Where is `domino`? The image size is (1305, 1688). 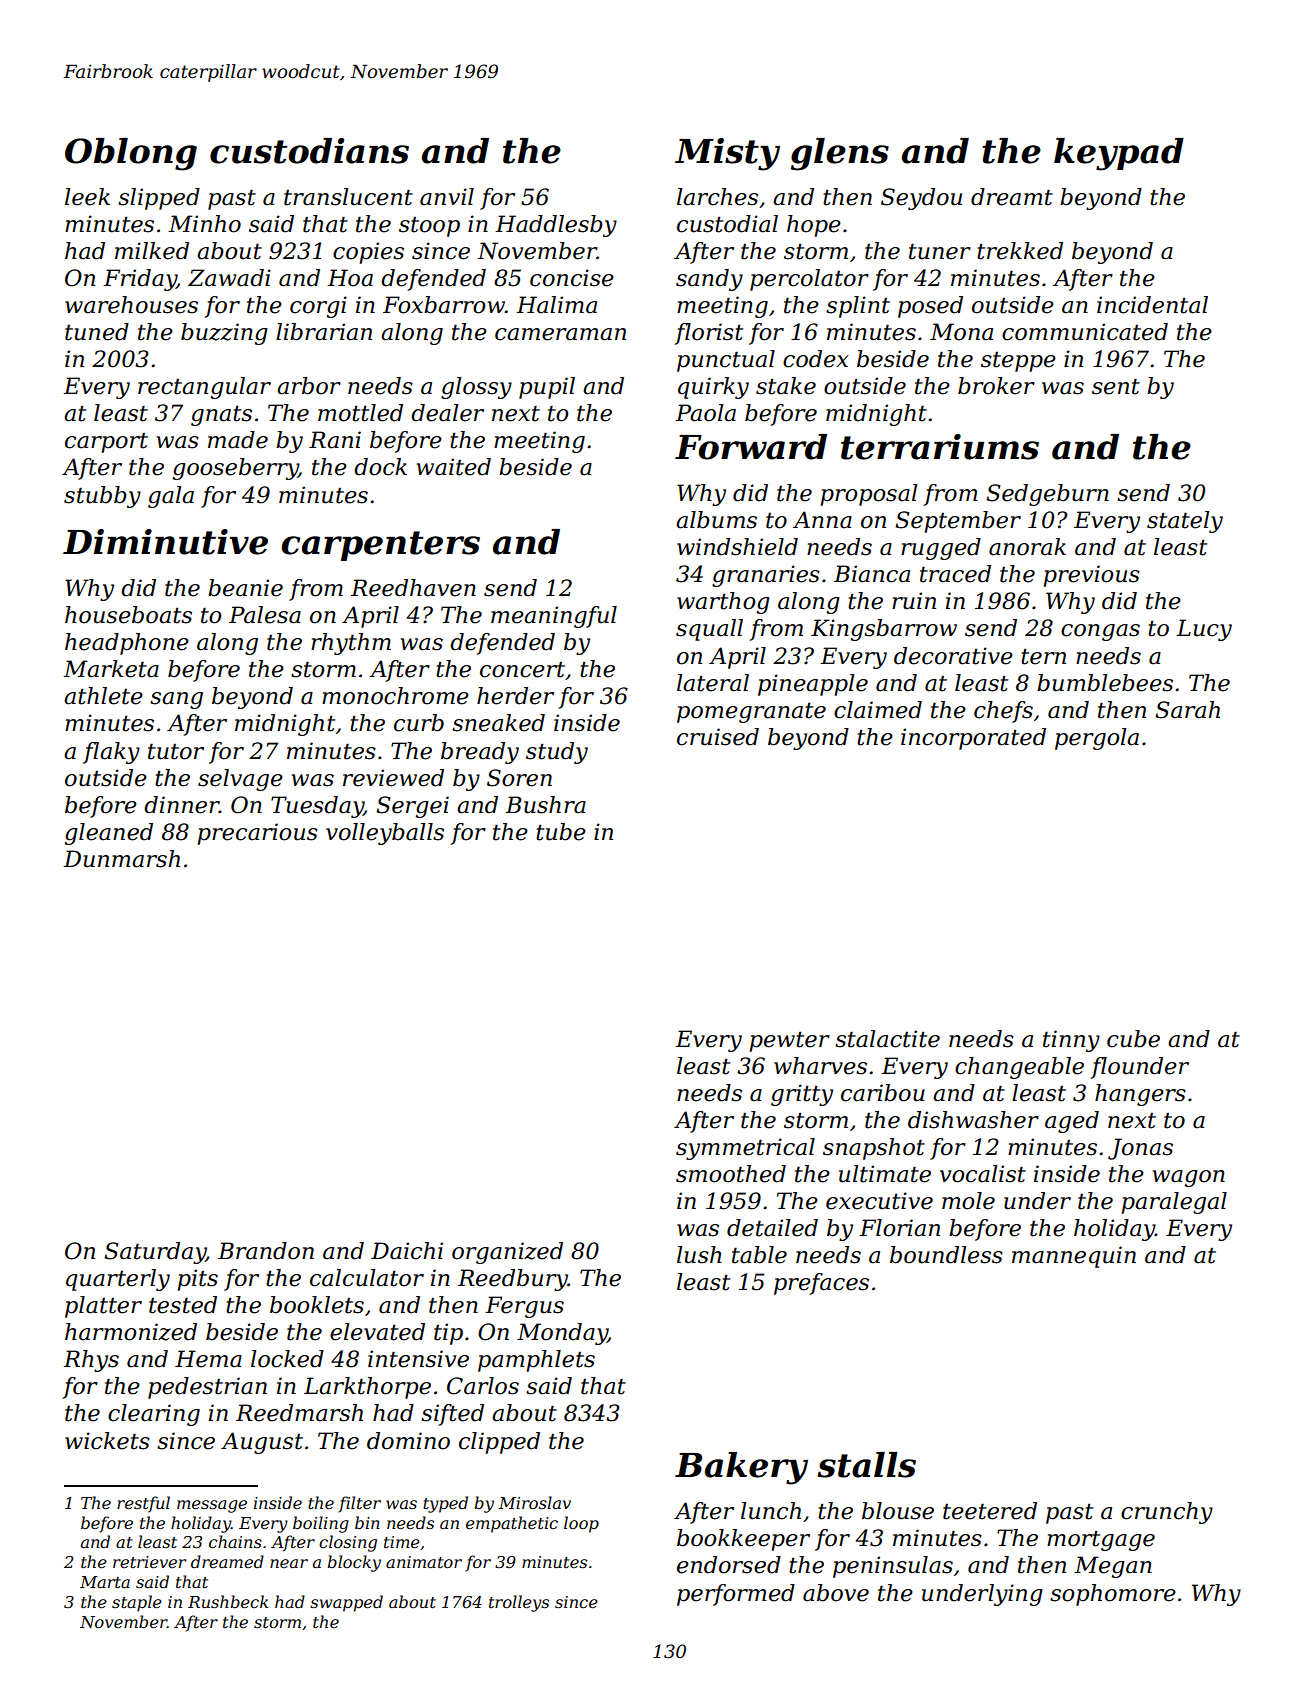 domino is located at coordinates (408, 1441).
